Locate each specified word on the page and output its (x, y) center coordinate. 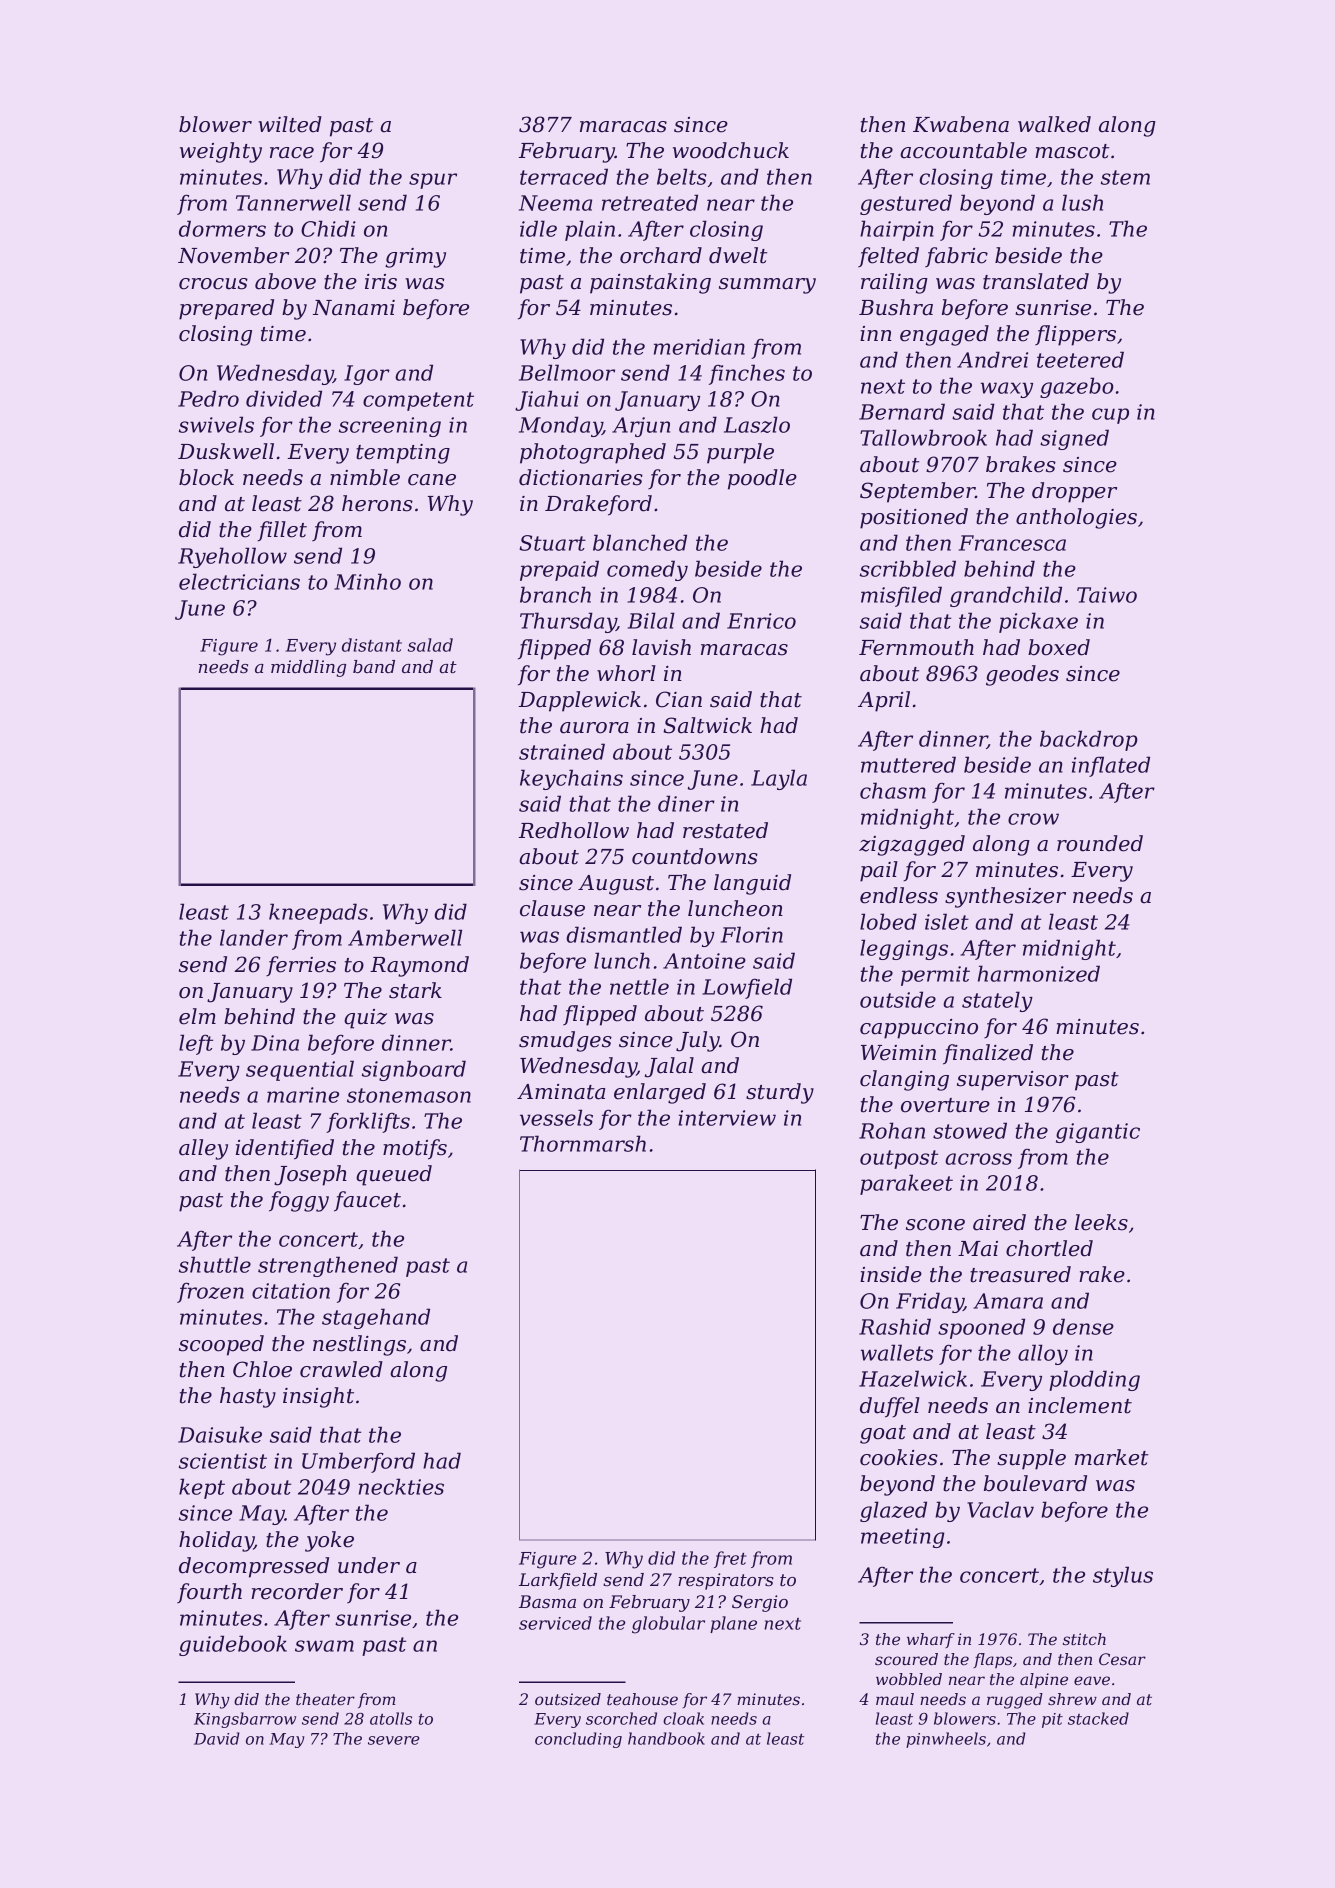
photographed (593, 453)
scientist (223, 1461)
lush (1082, 202)
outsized (568, 1699)
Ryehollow (232, 557)
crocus (213, 284)
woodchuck (731, 150)
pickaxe (1038, 622)
